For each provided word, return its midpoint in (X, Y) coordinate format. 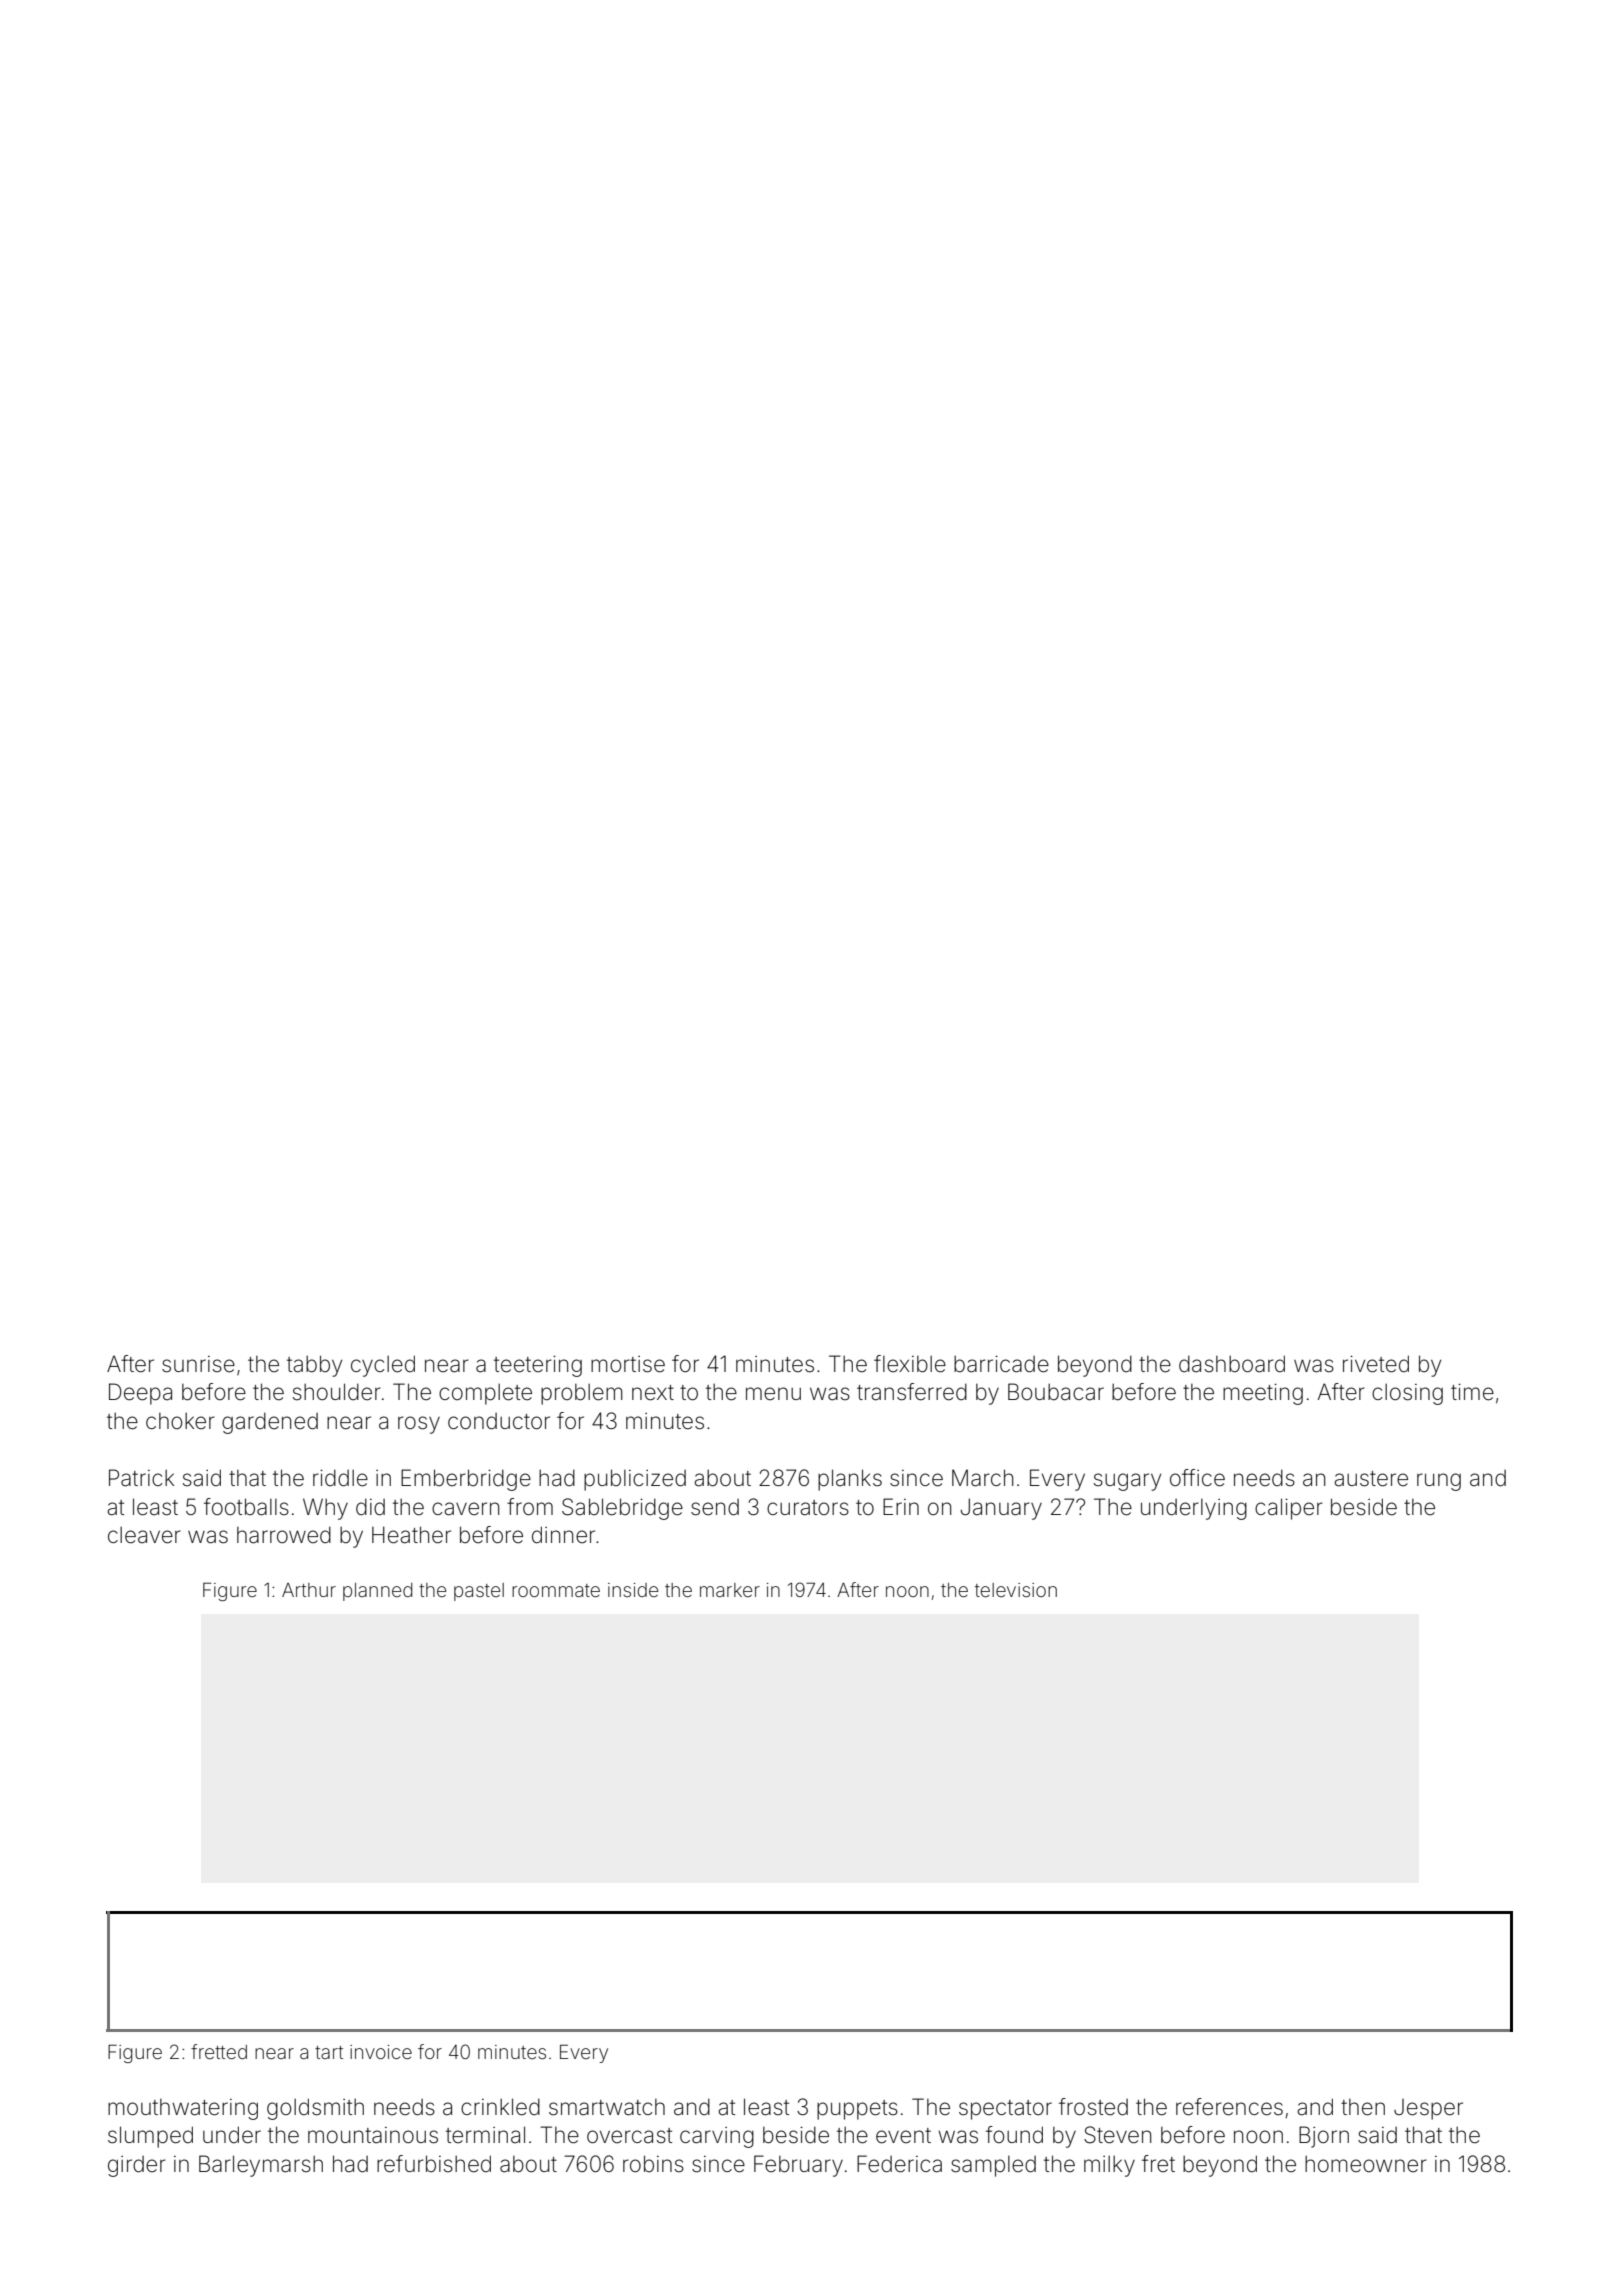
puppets (857, 2110)
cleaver (144, 1535)
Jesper (1428, 2109)
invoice (381, 2052)
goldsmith (315, 2109)
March (982, 1478)
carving (717, 2137)
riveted (1376, 1364)
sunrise (198, 1364)
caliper (1289, 1509)
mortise (628, 1364)
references (1229, 2107)
